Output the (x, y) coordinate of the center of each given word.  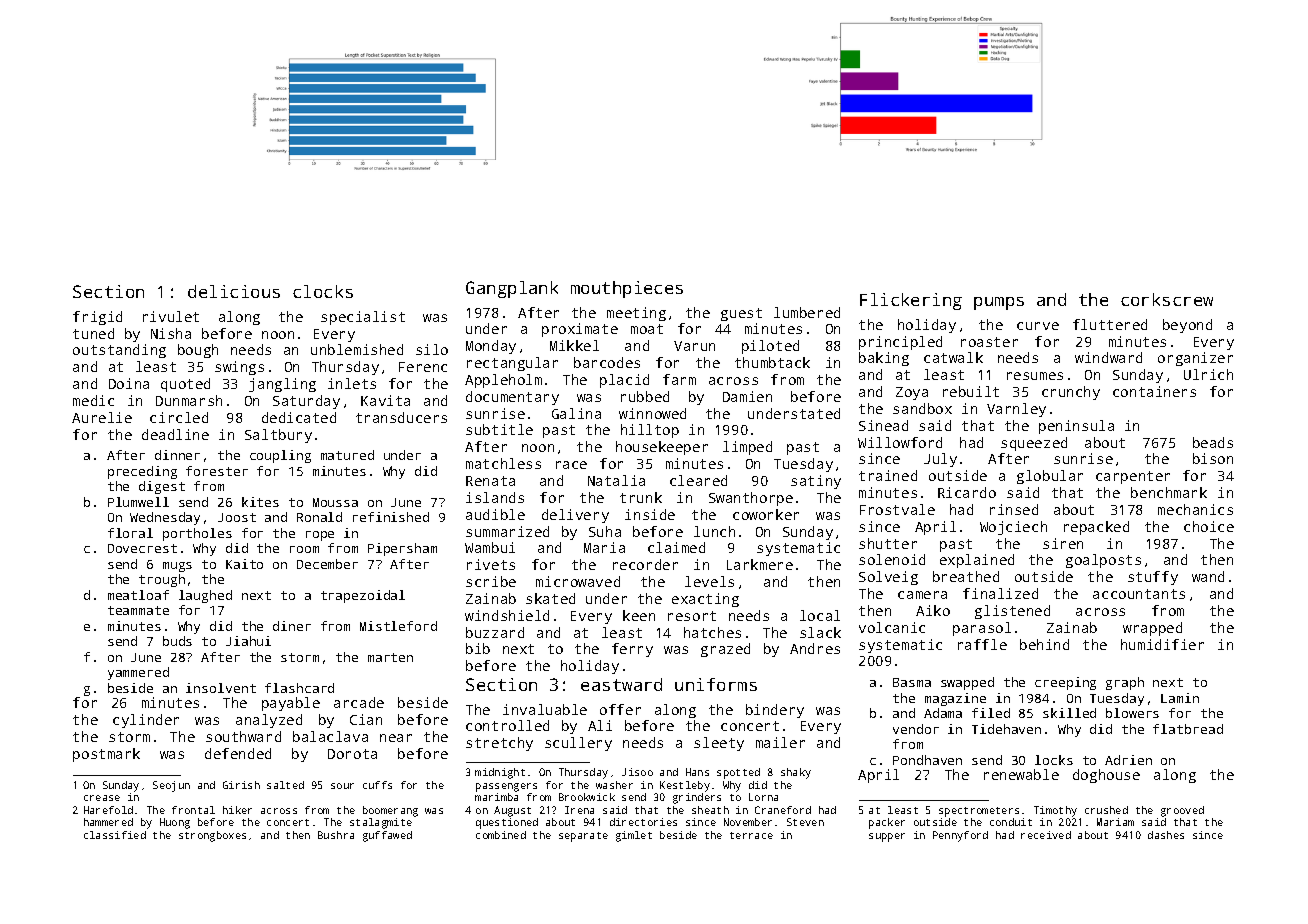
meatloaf (138, 595)
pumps (999, 303)
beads (1213, 442)
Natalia (616, 480)
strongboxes (212, 836)
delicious (234, 291)
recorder (645, 564)
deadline (175, 434)
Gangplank (512, 289)
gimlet (634, 836)
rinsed (1014, 509)
